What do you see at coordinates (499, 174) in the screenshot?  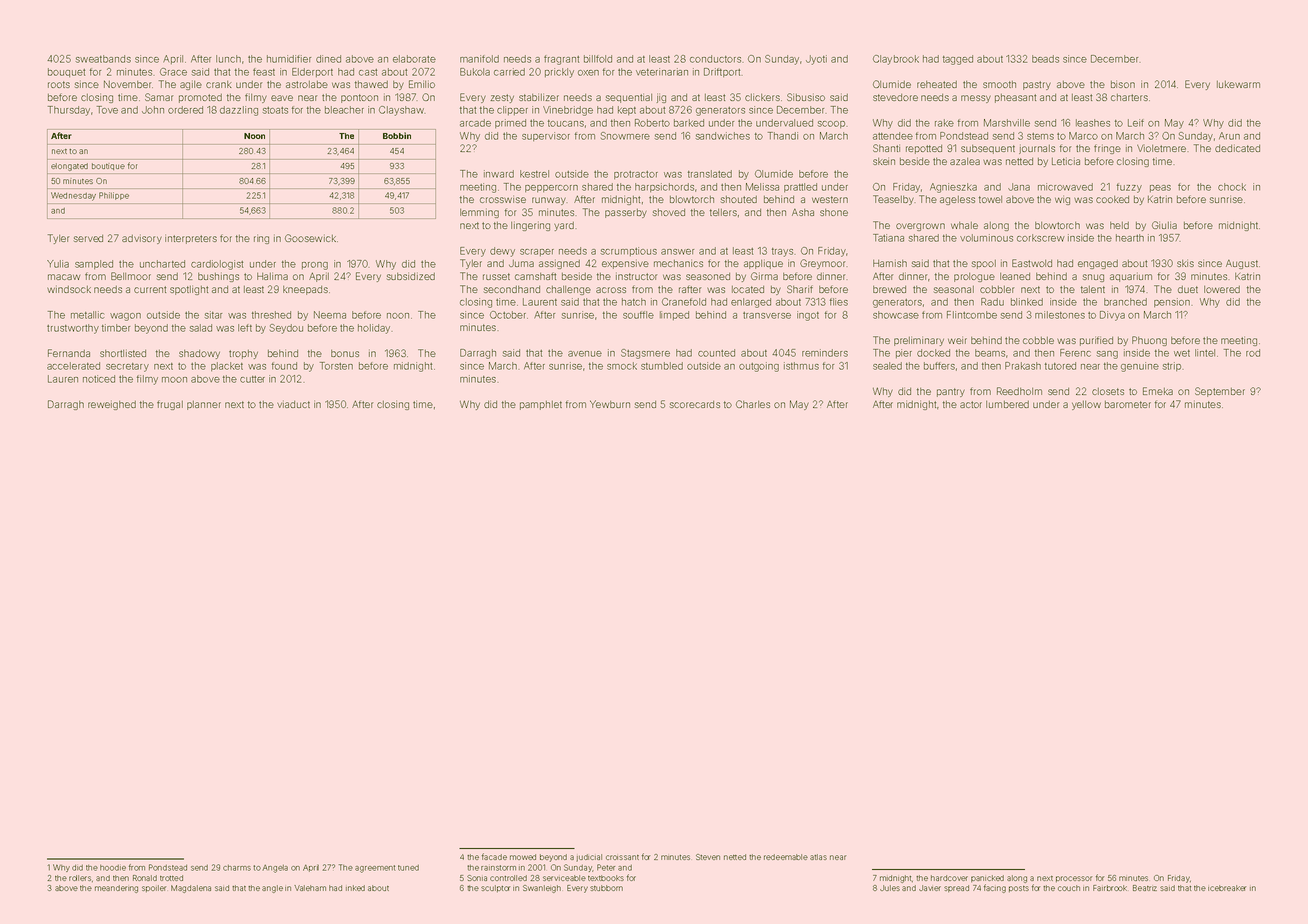 I see `inward` at bounding box center [499, 174].
